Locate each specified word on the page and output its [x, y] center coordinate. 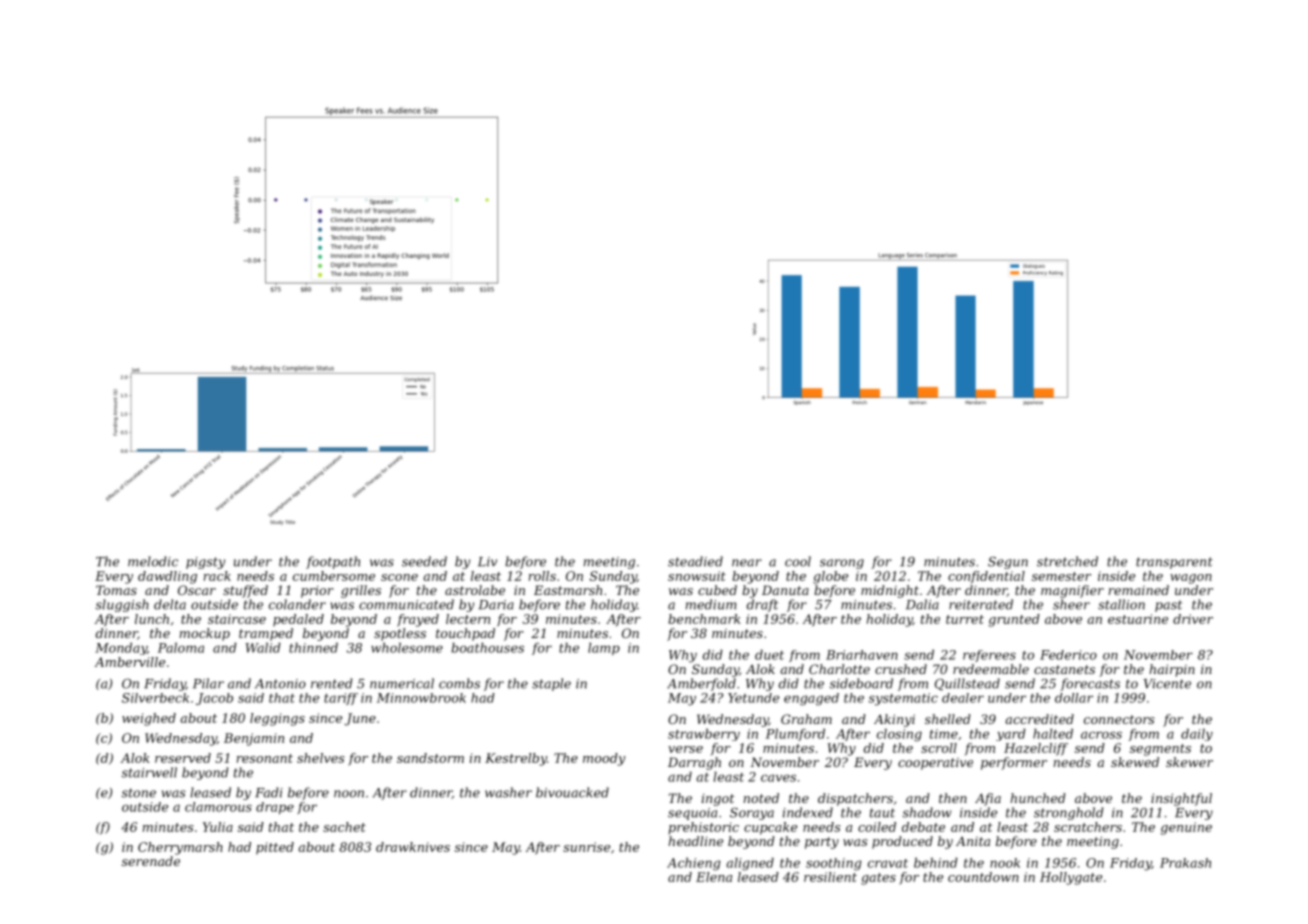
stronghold [1068, 813]
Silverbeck [155, 698]
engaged [811, 699]
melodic [153, 561]
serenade [151, 861]
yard [1011, 735]
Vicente [1167, 684]
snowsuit [697, 576]
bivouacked [572, 792]
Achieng [694, 864]
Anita [973, 841]
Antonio [280, 684]
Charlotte [839, 669]
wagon [1191, 579]
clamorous [218, 807]
